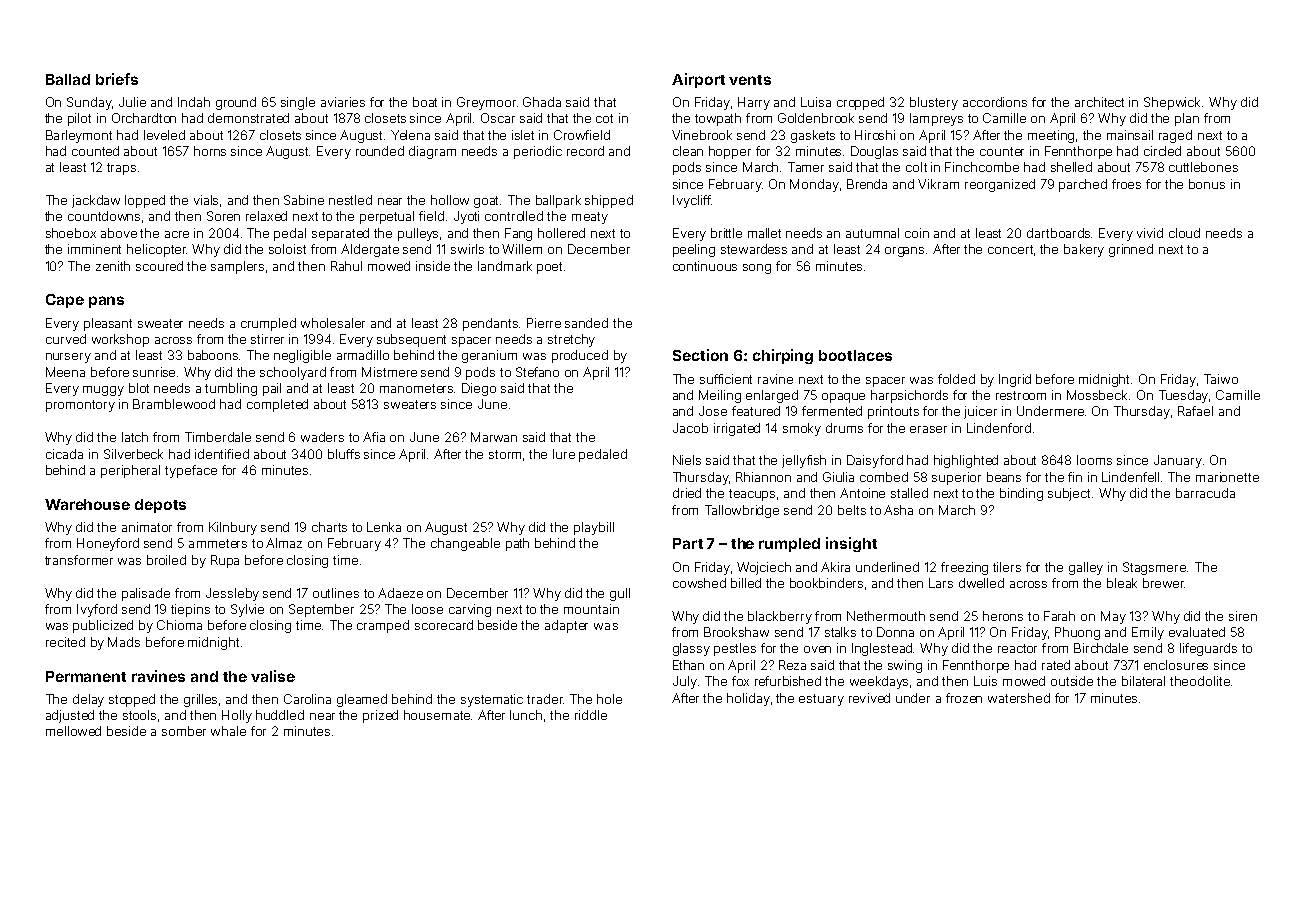 This page has width=1308, height=924. Describe the element at coordinates (68, 79) in the page. I see `Ballad` at that location.
